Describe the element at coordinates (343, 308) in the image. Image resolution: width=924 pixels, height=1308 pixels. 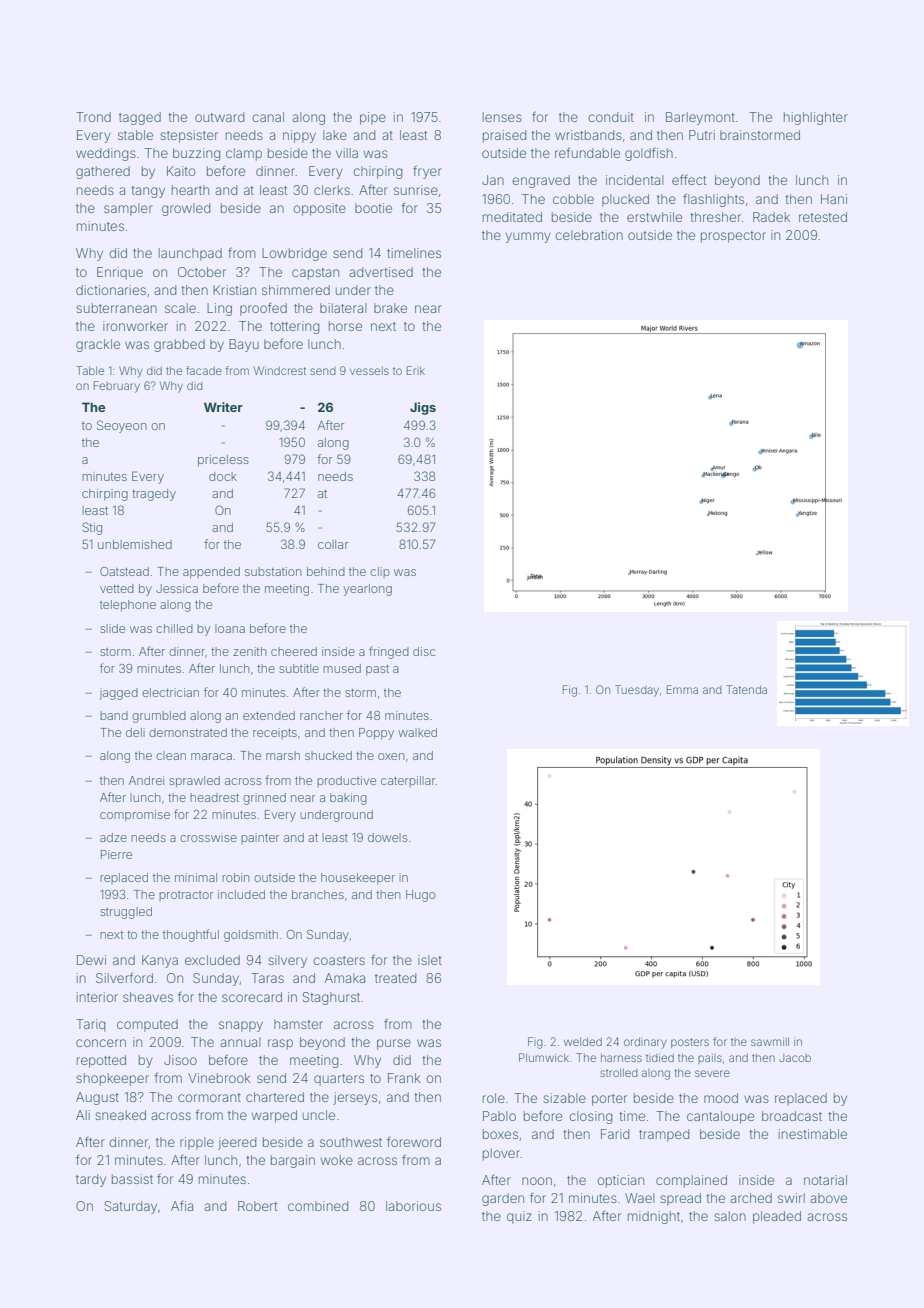
I see `bilateral` at that location.
